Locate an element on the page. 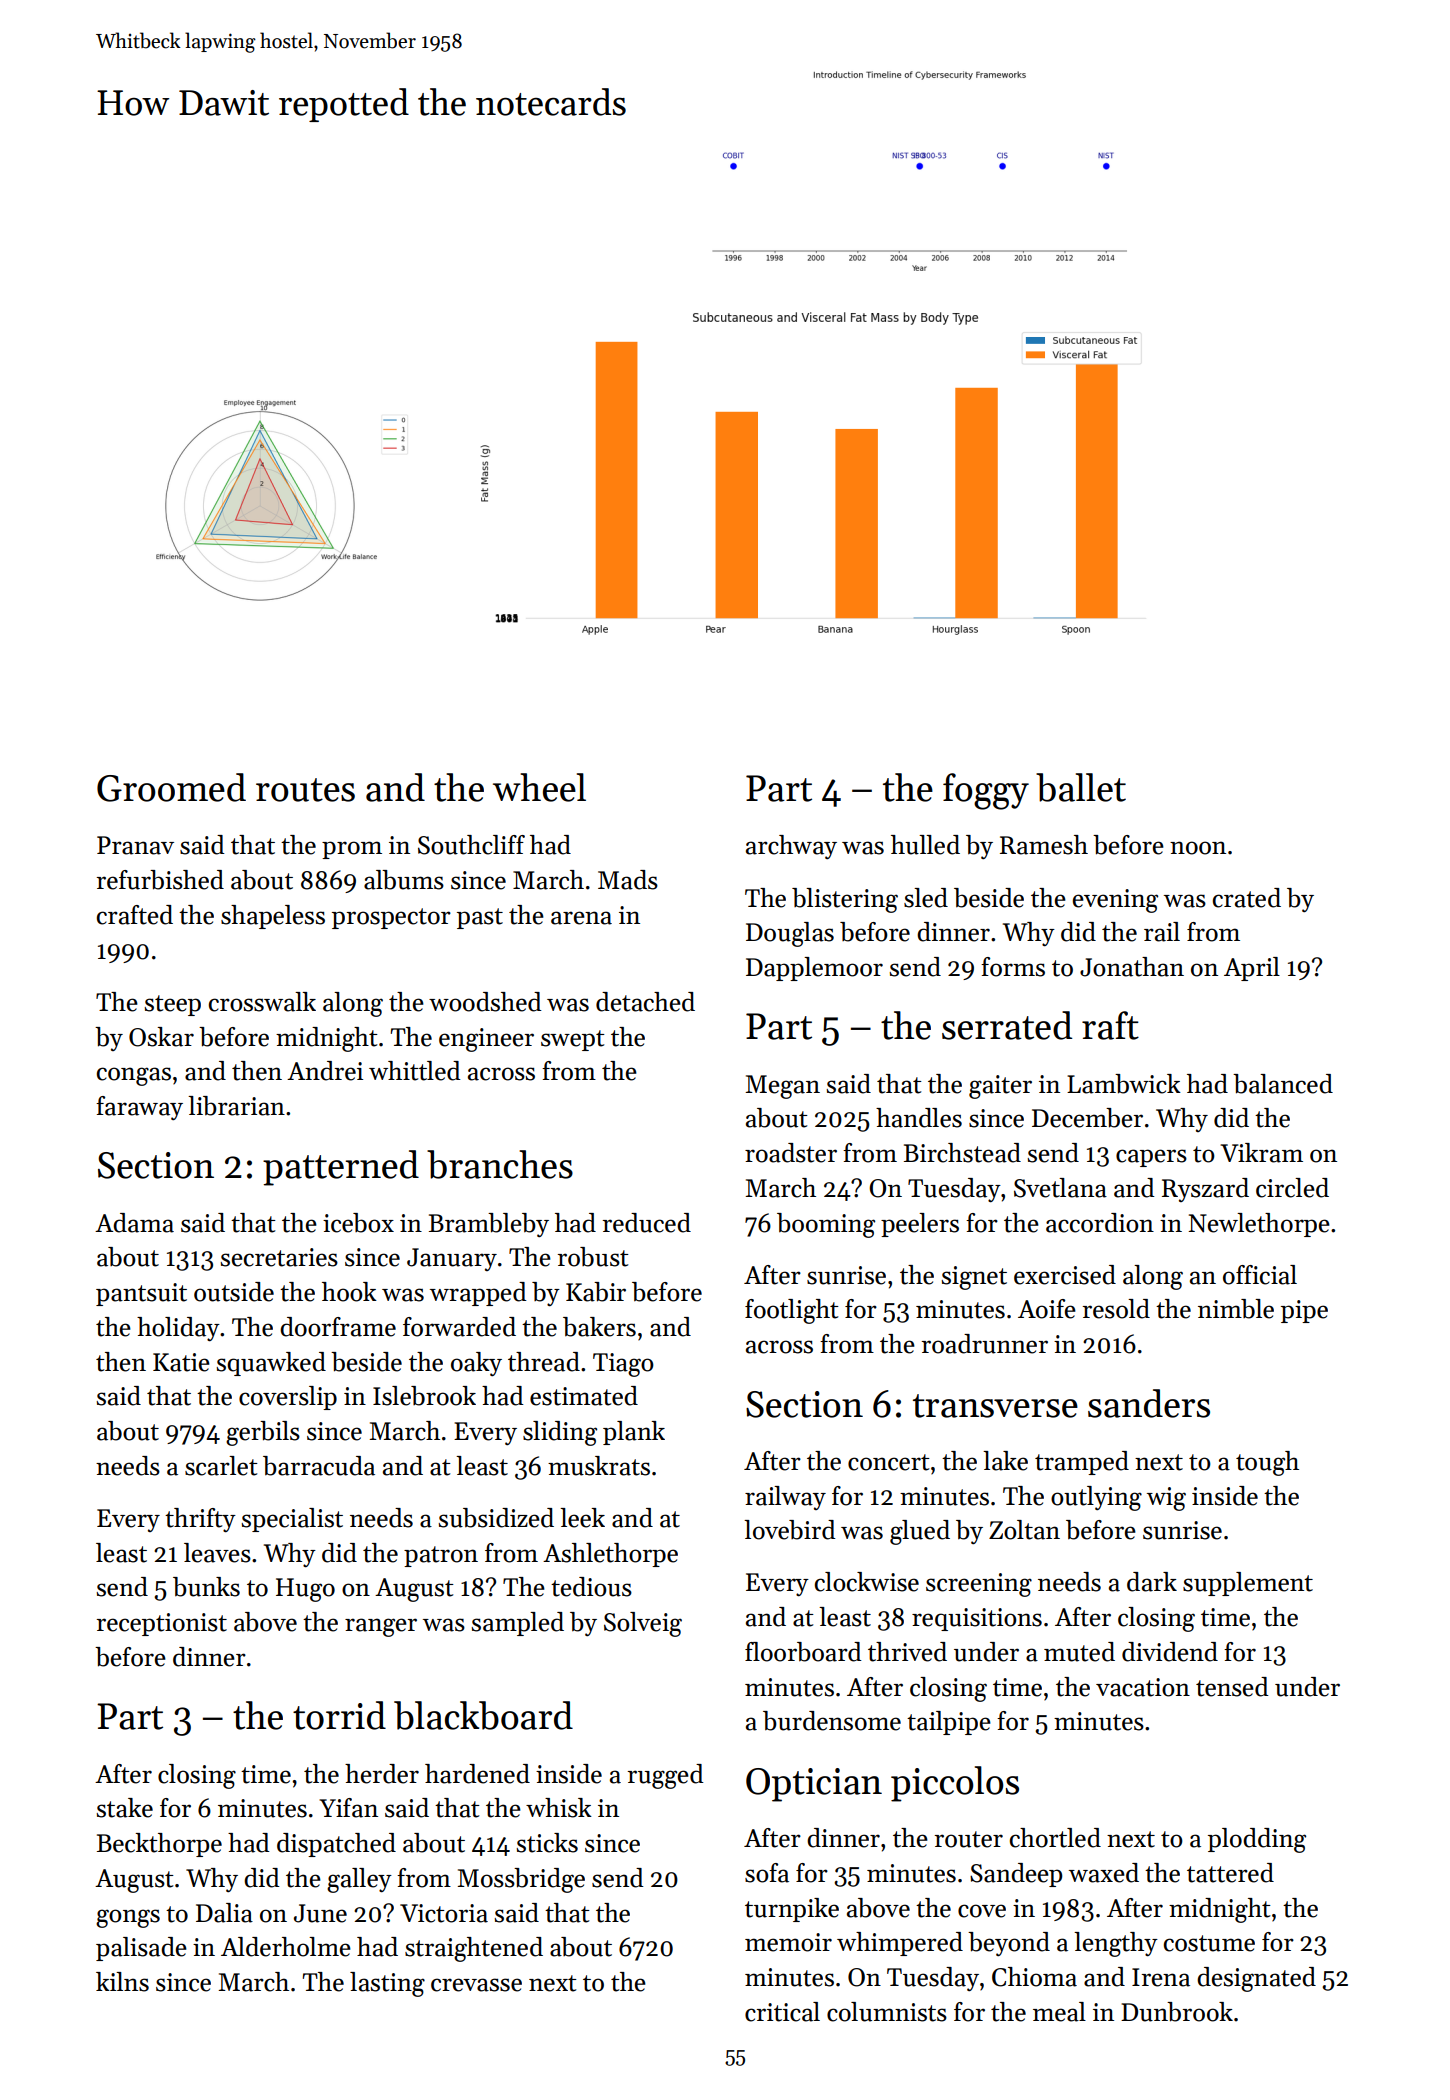 The width and height of the page is (1450, 2100). straightened is located at coordinates (474, 1949).
